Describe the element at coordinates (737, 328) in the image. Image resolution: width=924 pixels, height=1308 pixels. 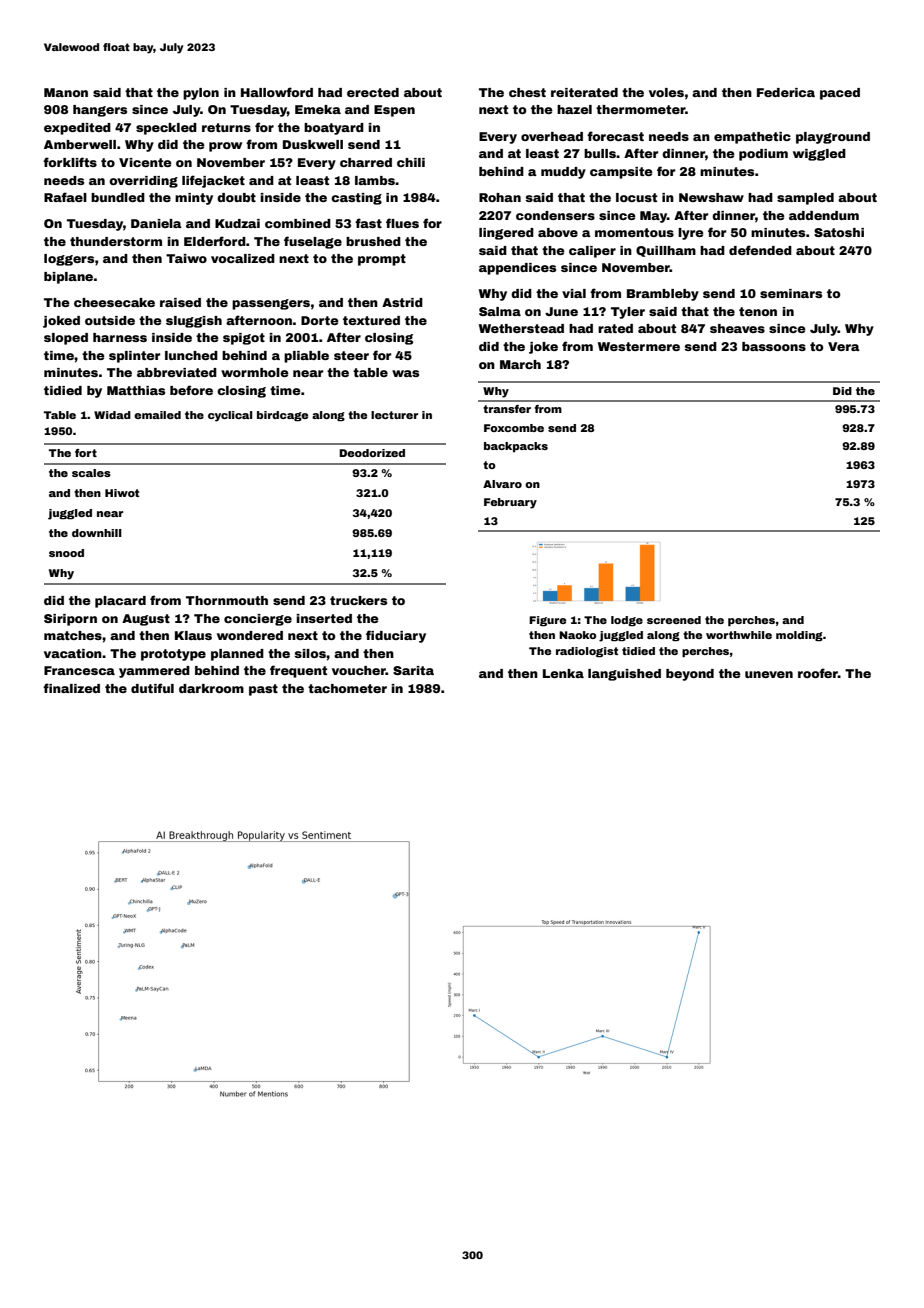
I see `sheaves` at that location.
